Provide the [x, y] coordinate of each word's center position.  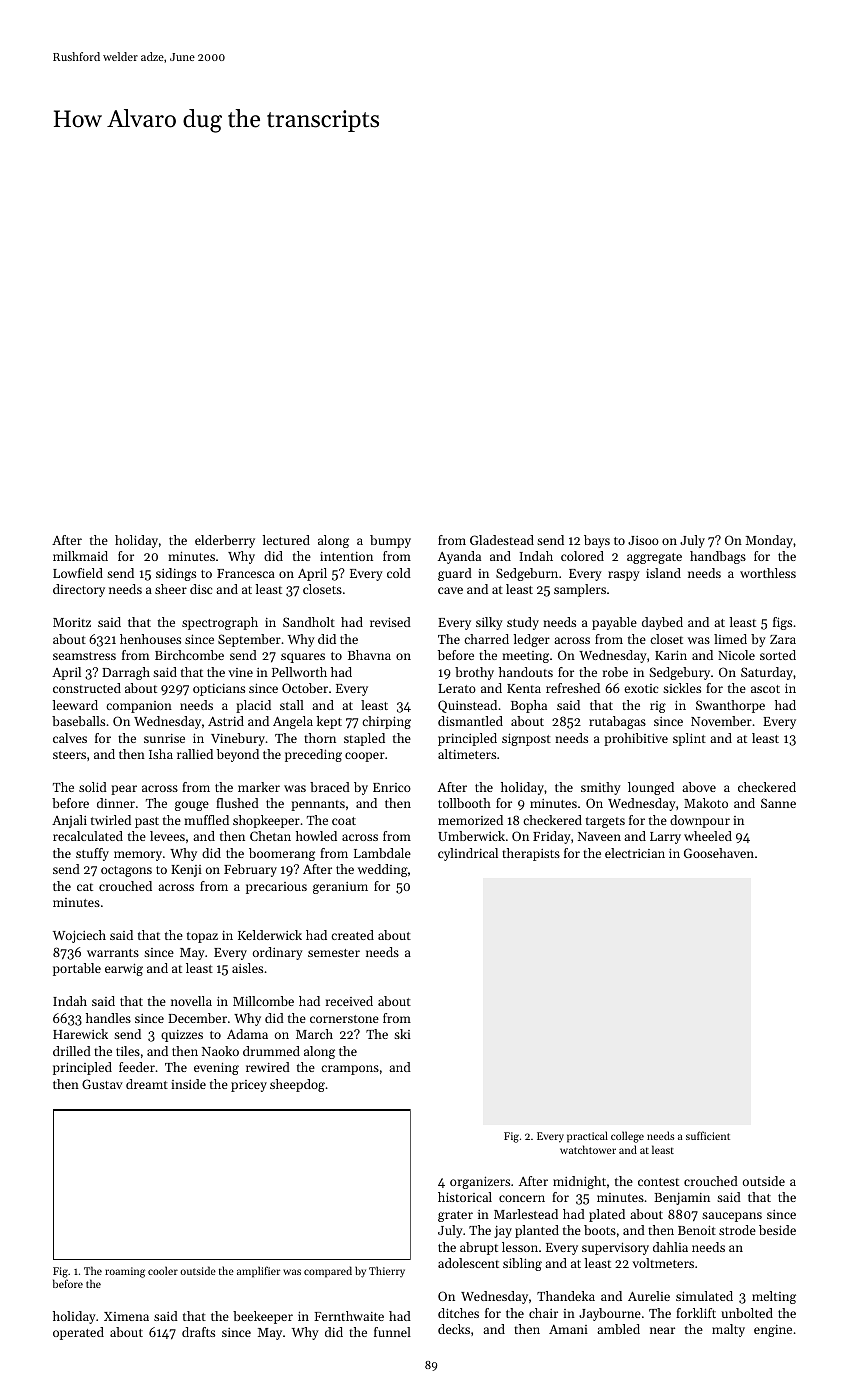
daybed [662, 623]
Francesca [246, 573]
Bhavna [369, 655]
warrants [113, 953]
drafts [198, 1332]
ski [402, 1034]
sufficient [708, 1135]
